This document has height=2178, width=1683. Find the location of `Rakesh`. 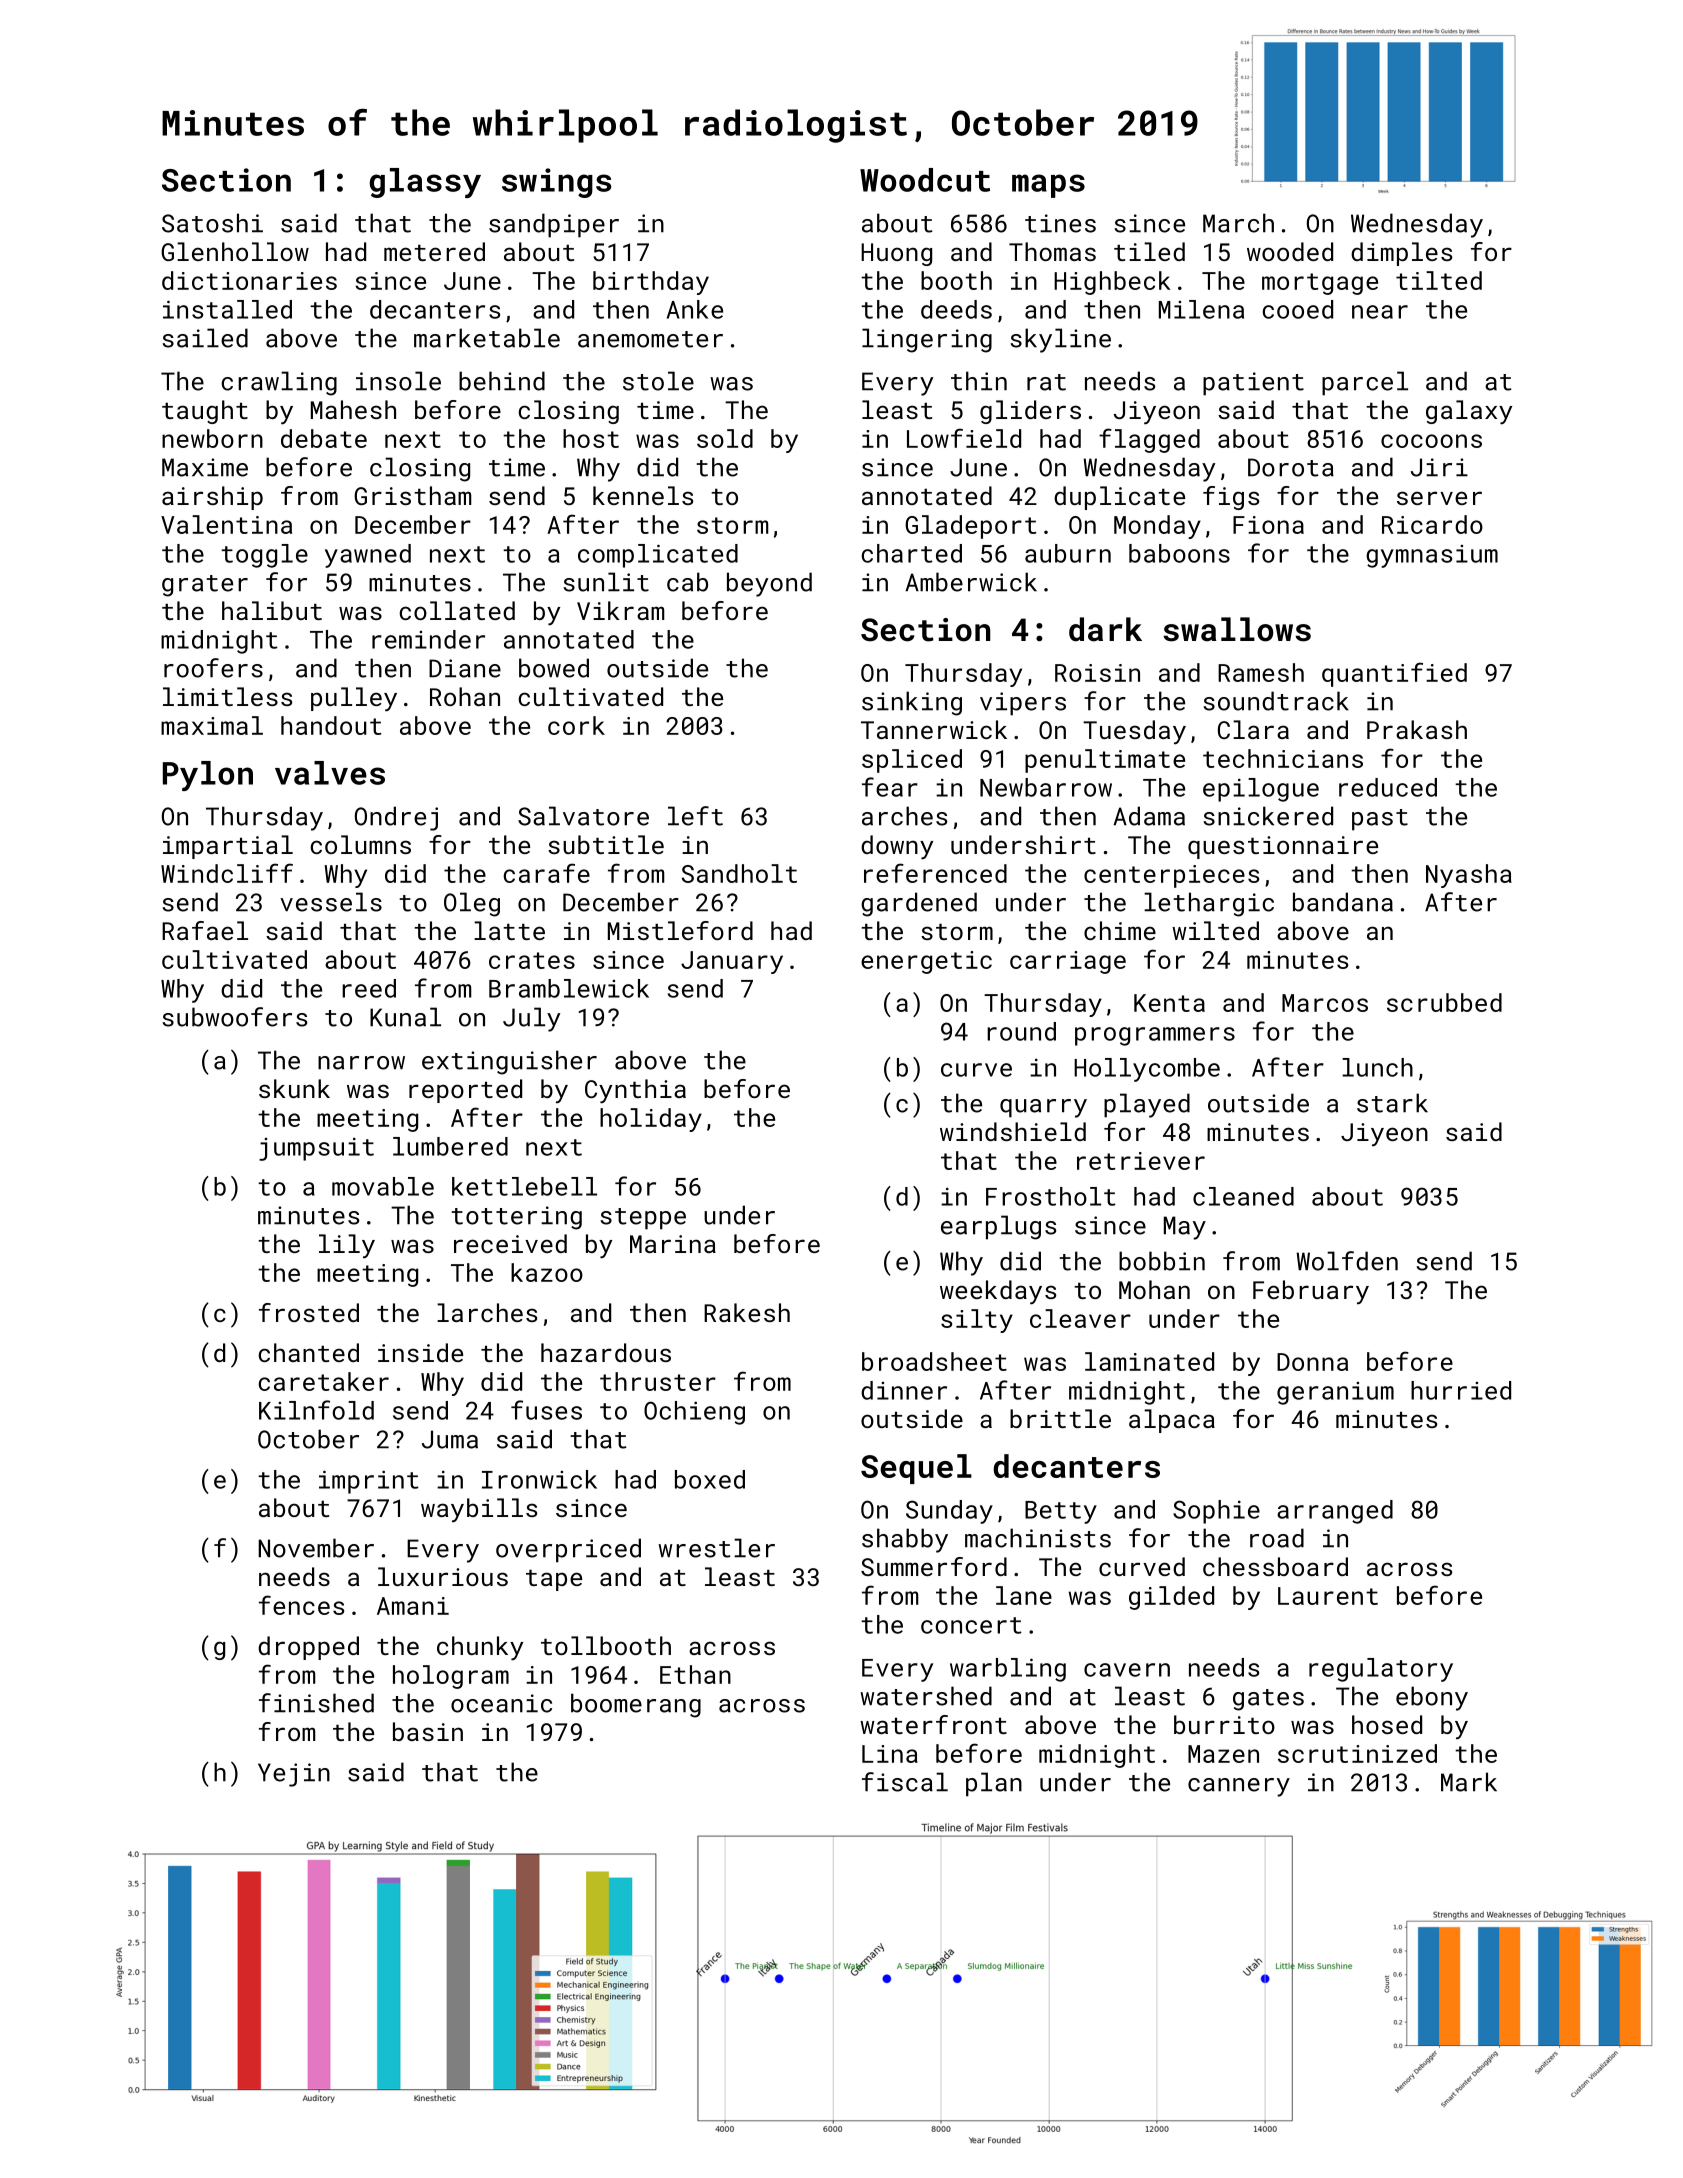

Rakesh is located at coordinates (747, 1312).
